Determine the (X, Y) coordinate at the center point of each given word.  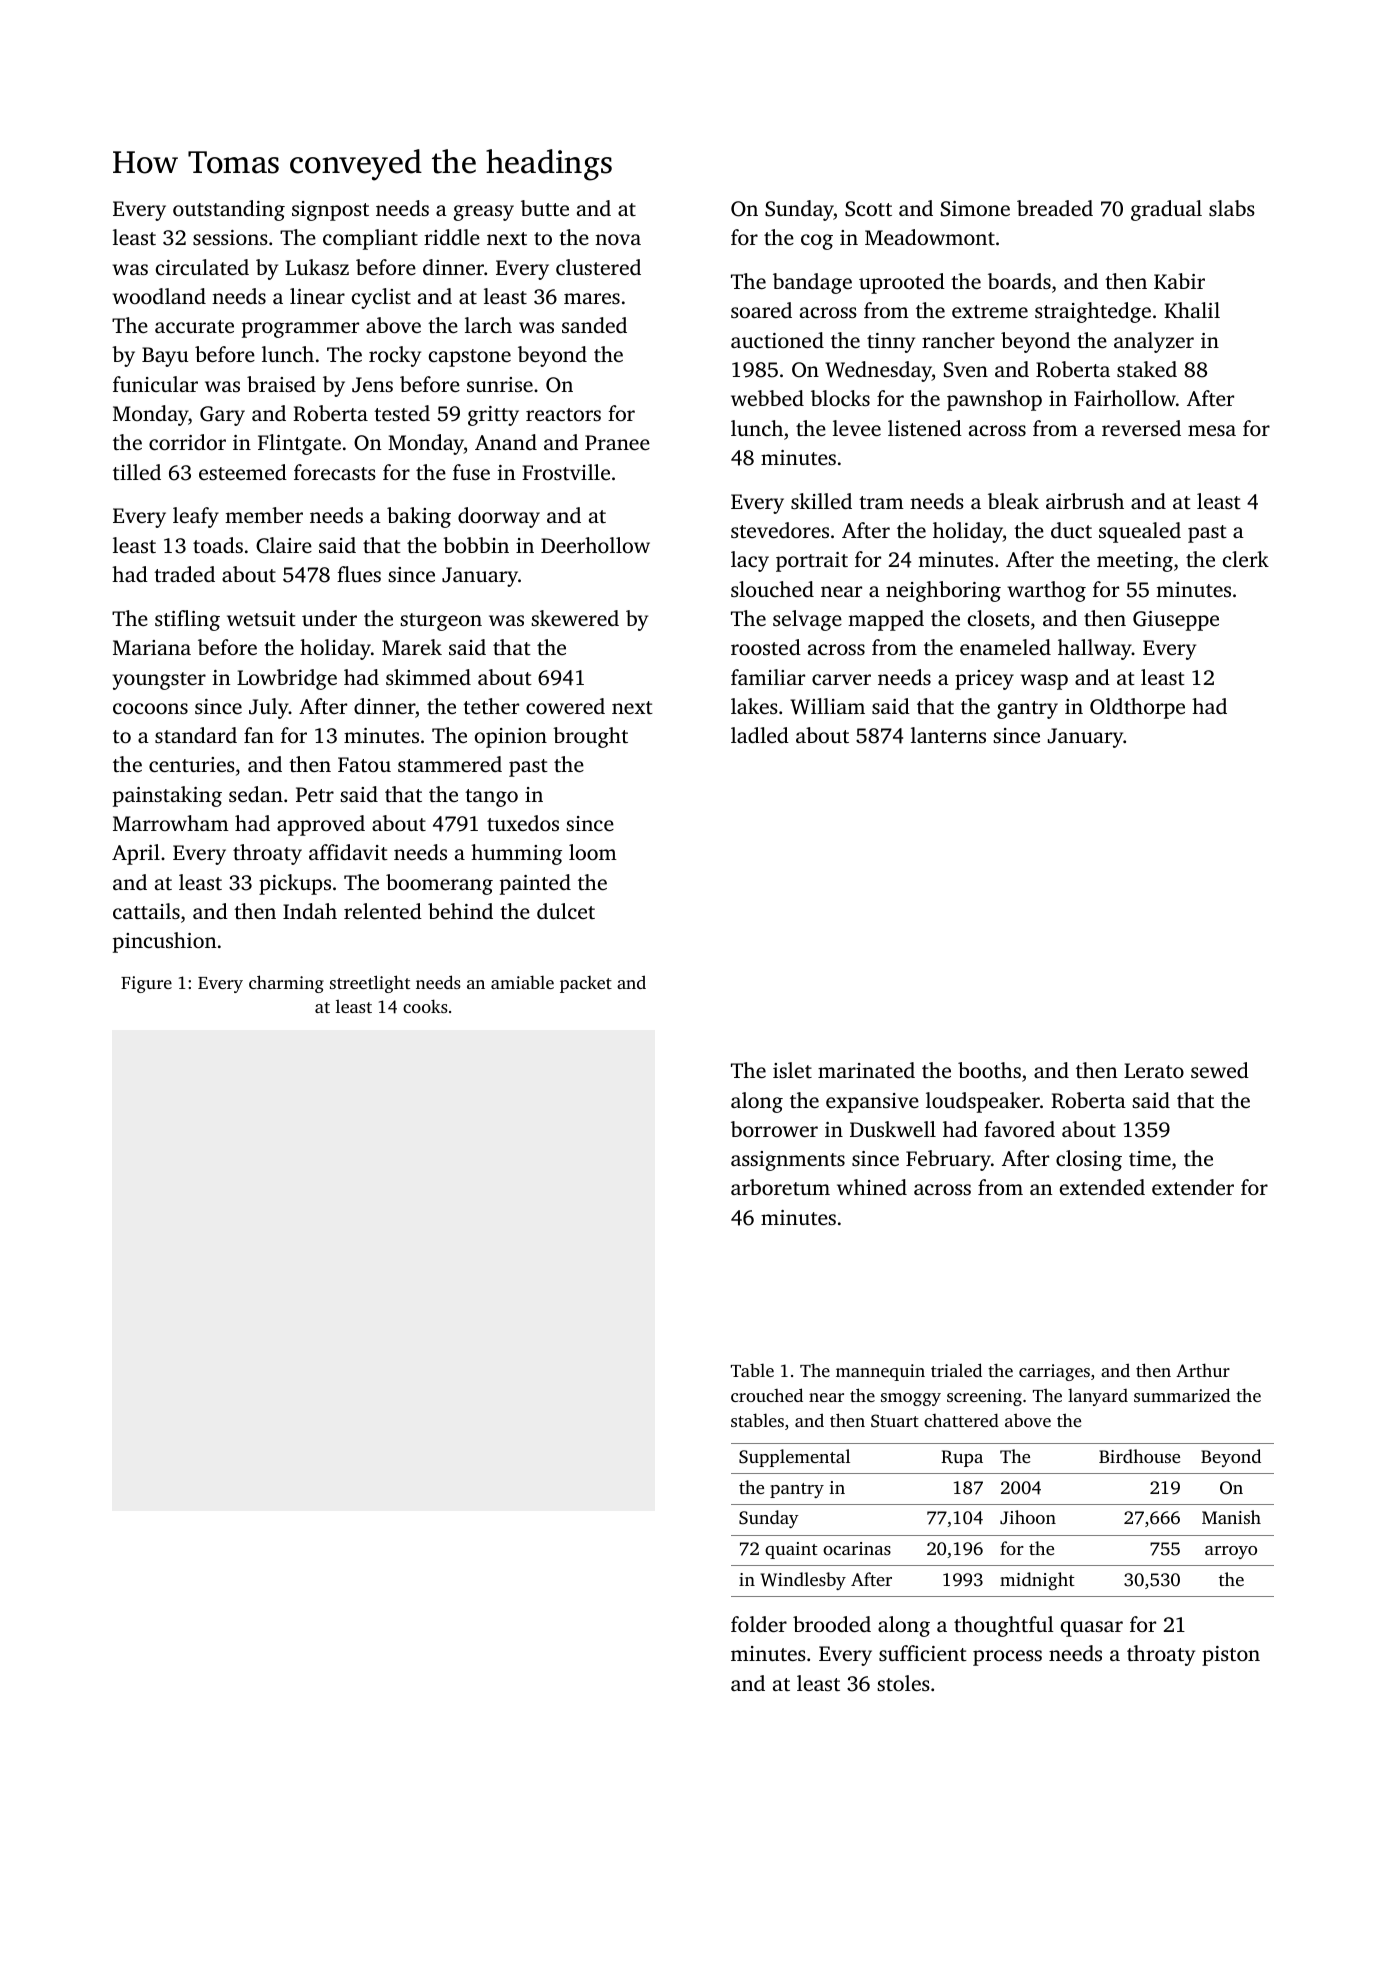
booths (989, 1070)
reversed (1141, 428)
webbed (767, 398)
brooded (832, 1624)
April (136, 854)
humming (516, 854)
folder (759, 1624)
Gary (222, 416)
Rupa (962, 1458)
